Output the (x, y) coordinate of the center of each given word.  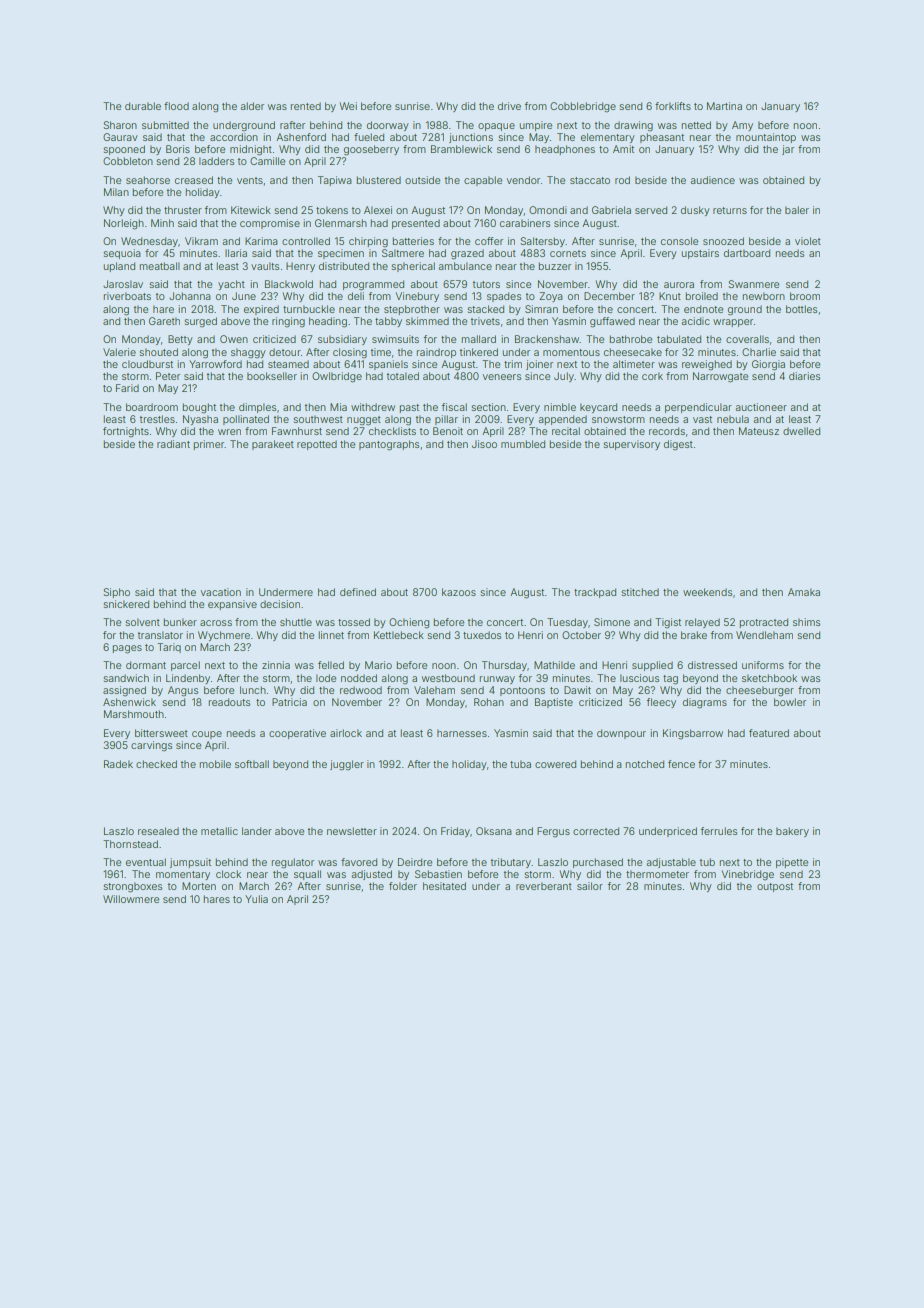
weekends (707, 592)
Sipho (116, 593)
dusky (695, 211)
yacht (231, 285)
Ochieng (409, 623)
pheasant (662, 138)
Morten (199, 886)
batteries (413, 241)
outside (422, 180)
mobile (215, 764)
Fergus (553, 832)
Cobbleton (128, 161)
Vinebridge (748, 875)
